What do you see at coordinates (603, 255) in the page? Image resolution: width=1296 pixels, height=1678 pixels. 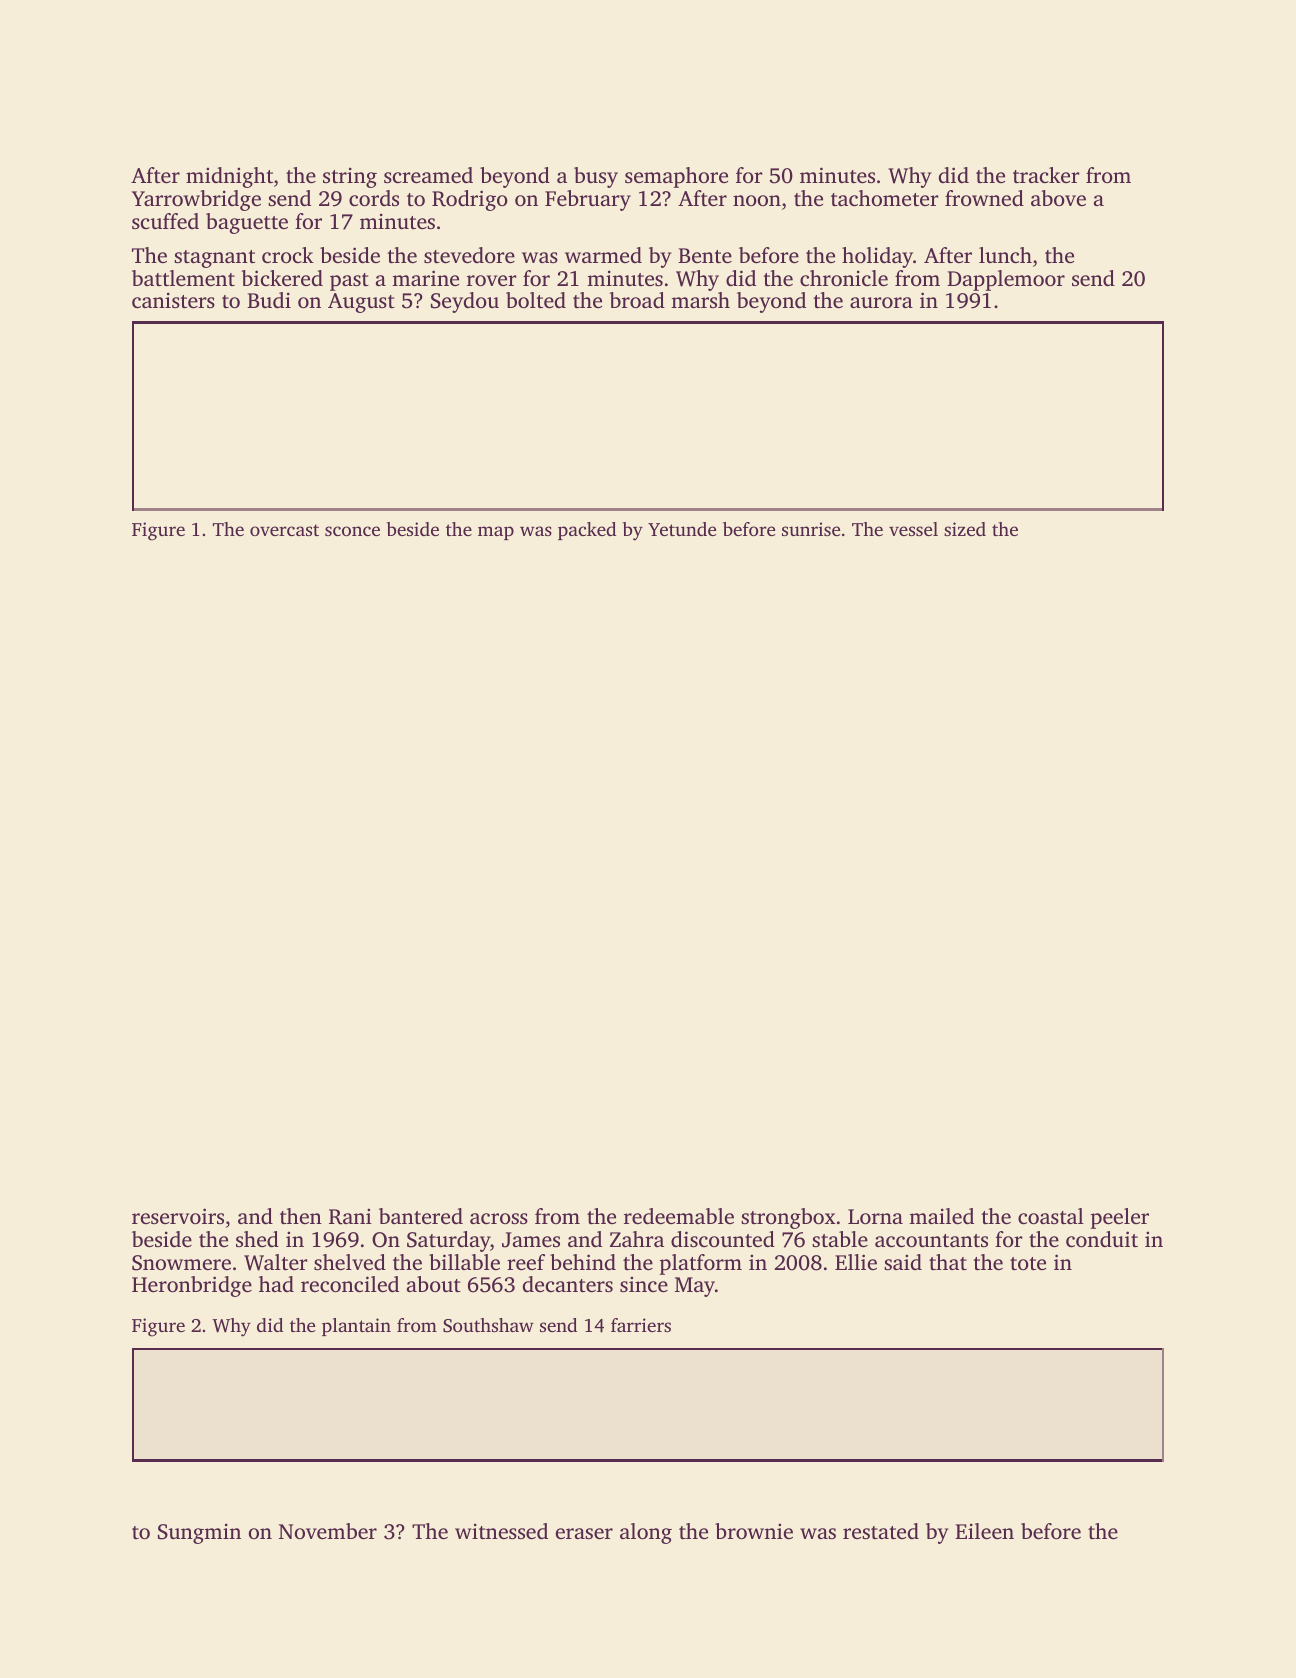 I see `warmed` at bounding box center [603, 255].
